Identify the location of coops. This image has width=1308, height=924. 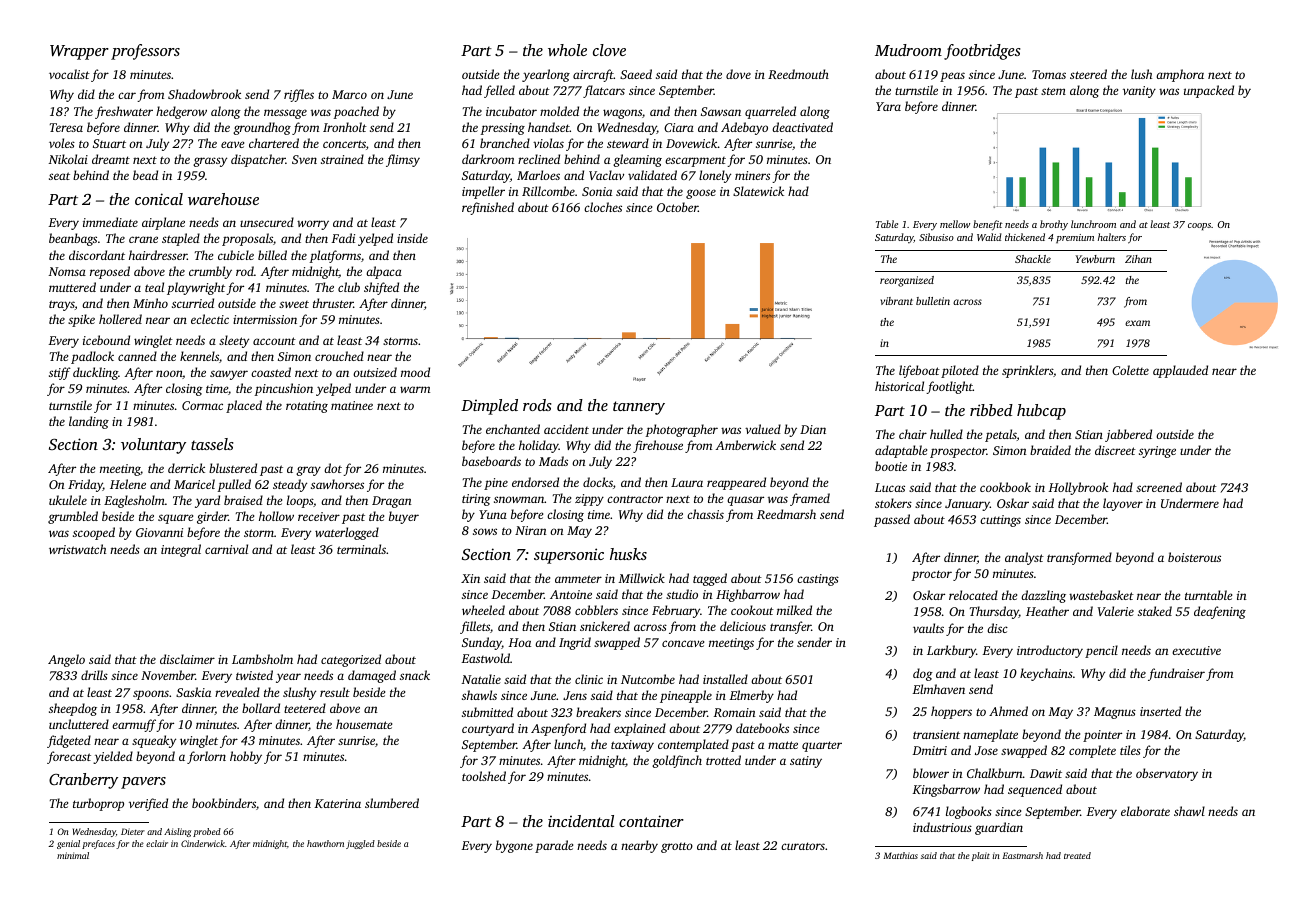
(1199, 226).
